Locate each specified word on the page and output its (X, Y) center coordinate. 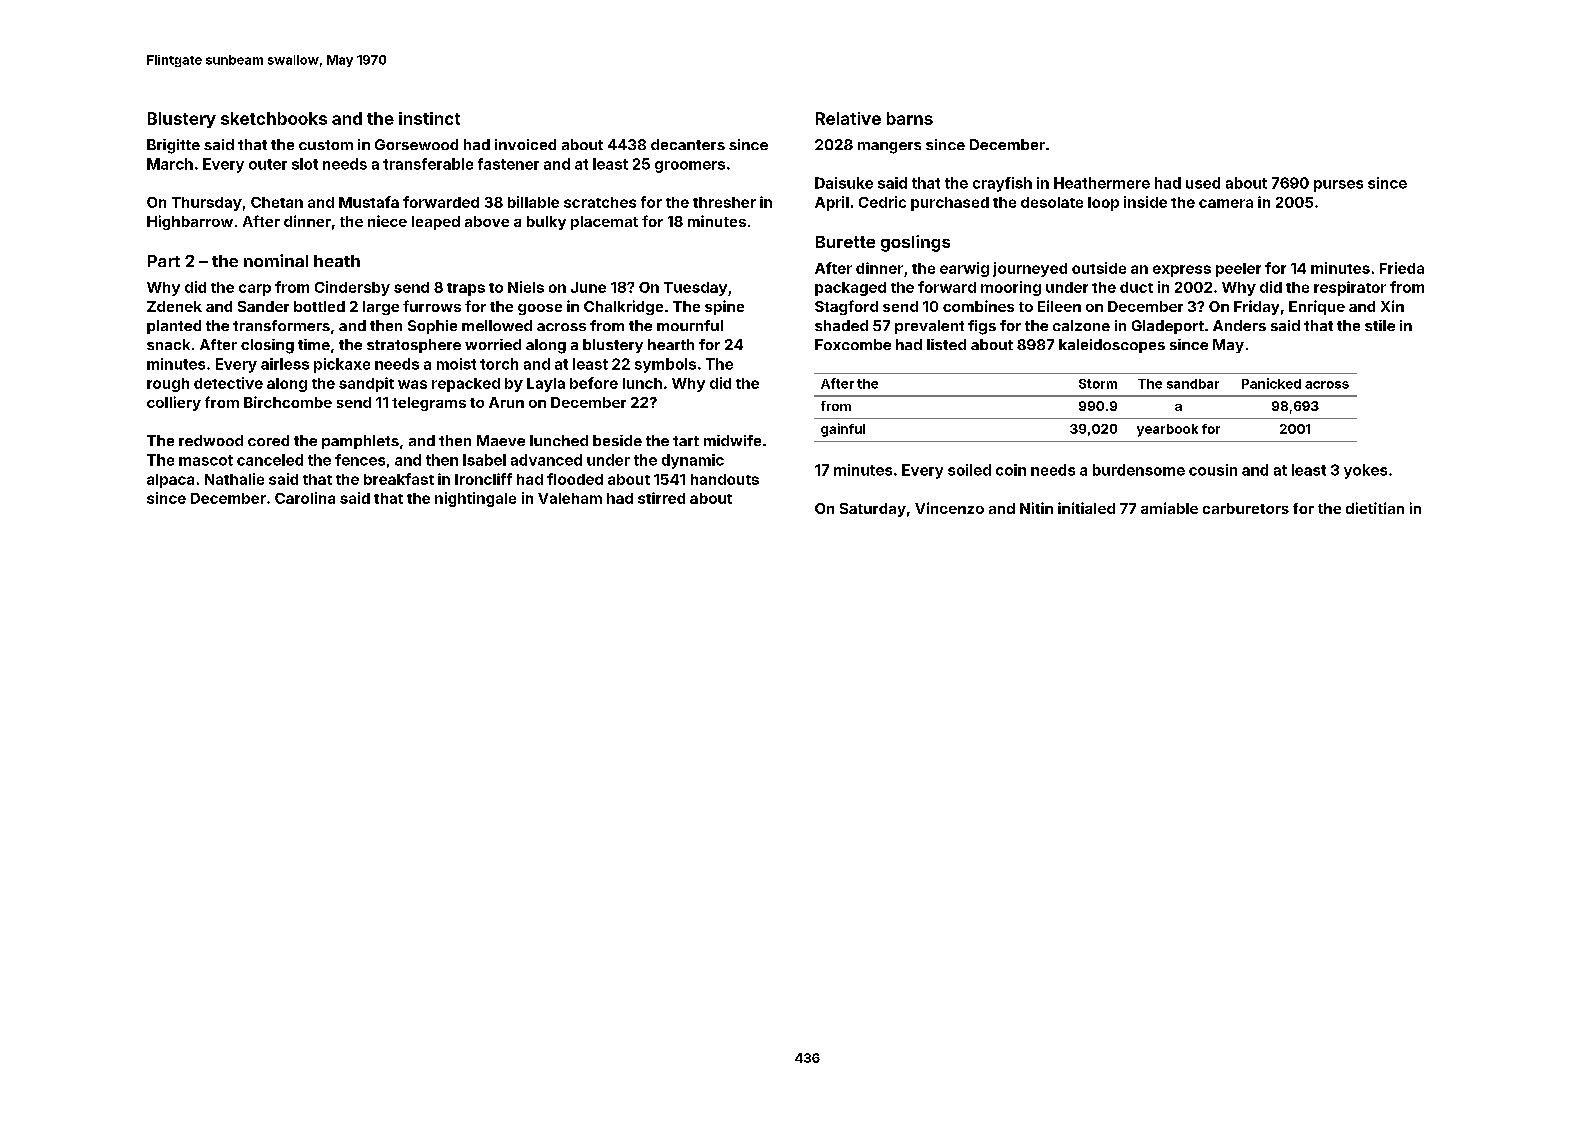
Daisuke (844, 183)
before (594, 383)
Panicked (1271, 383)
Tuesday (695, 289)
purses (1338, 186)
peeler (1238, 270)
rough (168, 385)
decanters (688, 144)
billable (533, 202)
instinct (429, 118)
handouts (725, 479)
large (381, 308)
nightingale (475, 499)
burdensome (1139, 470)
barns (910, 118)
